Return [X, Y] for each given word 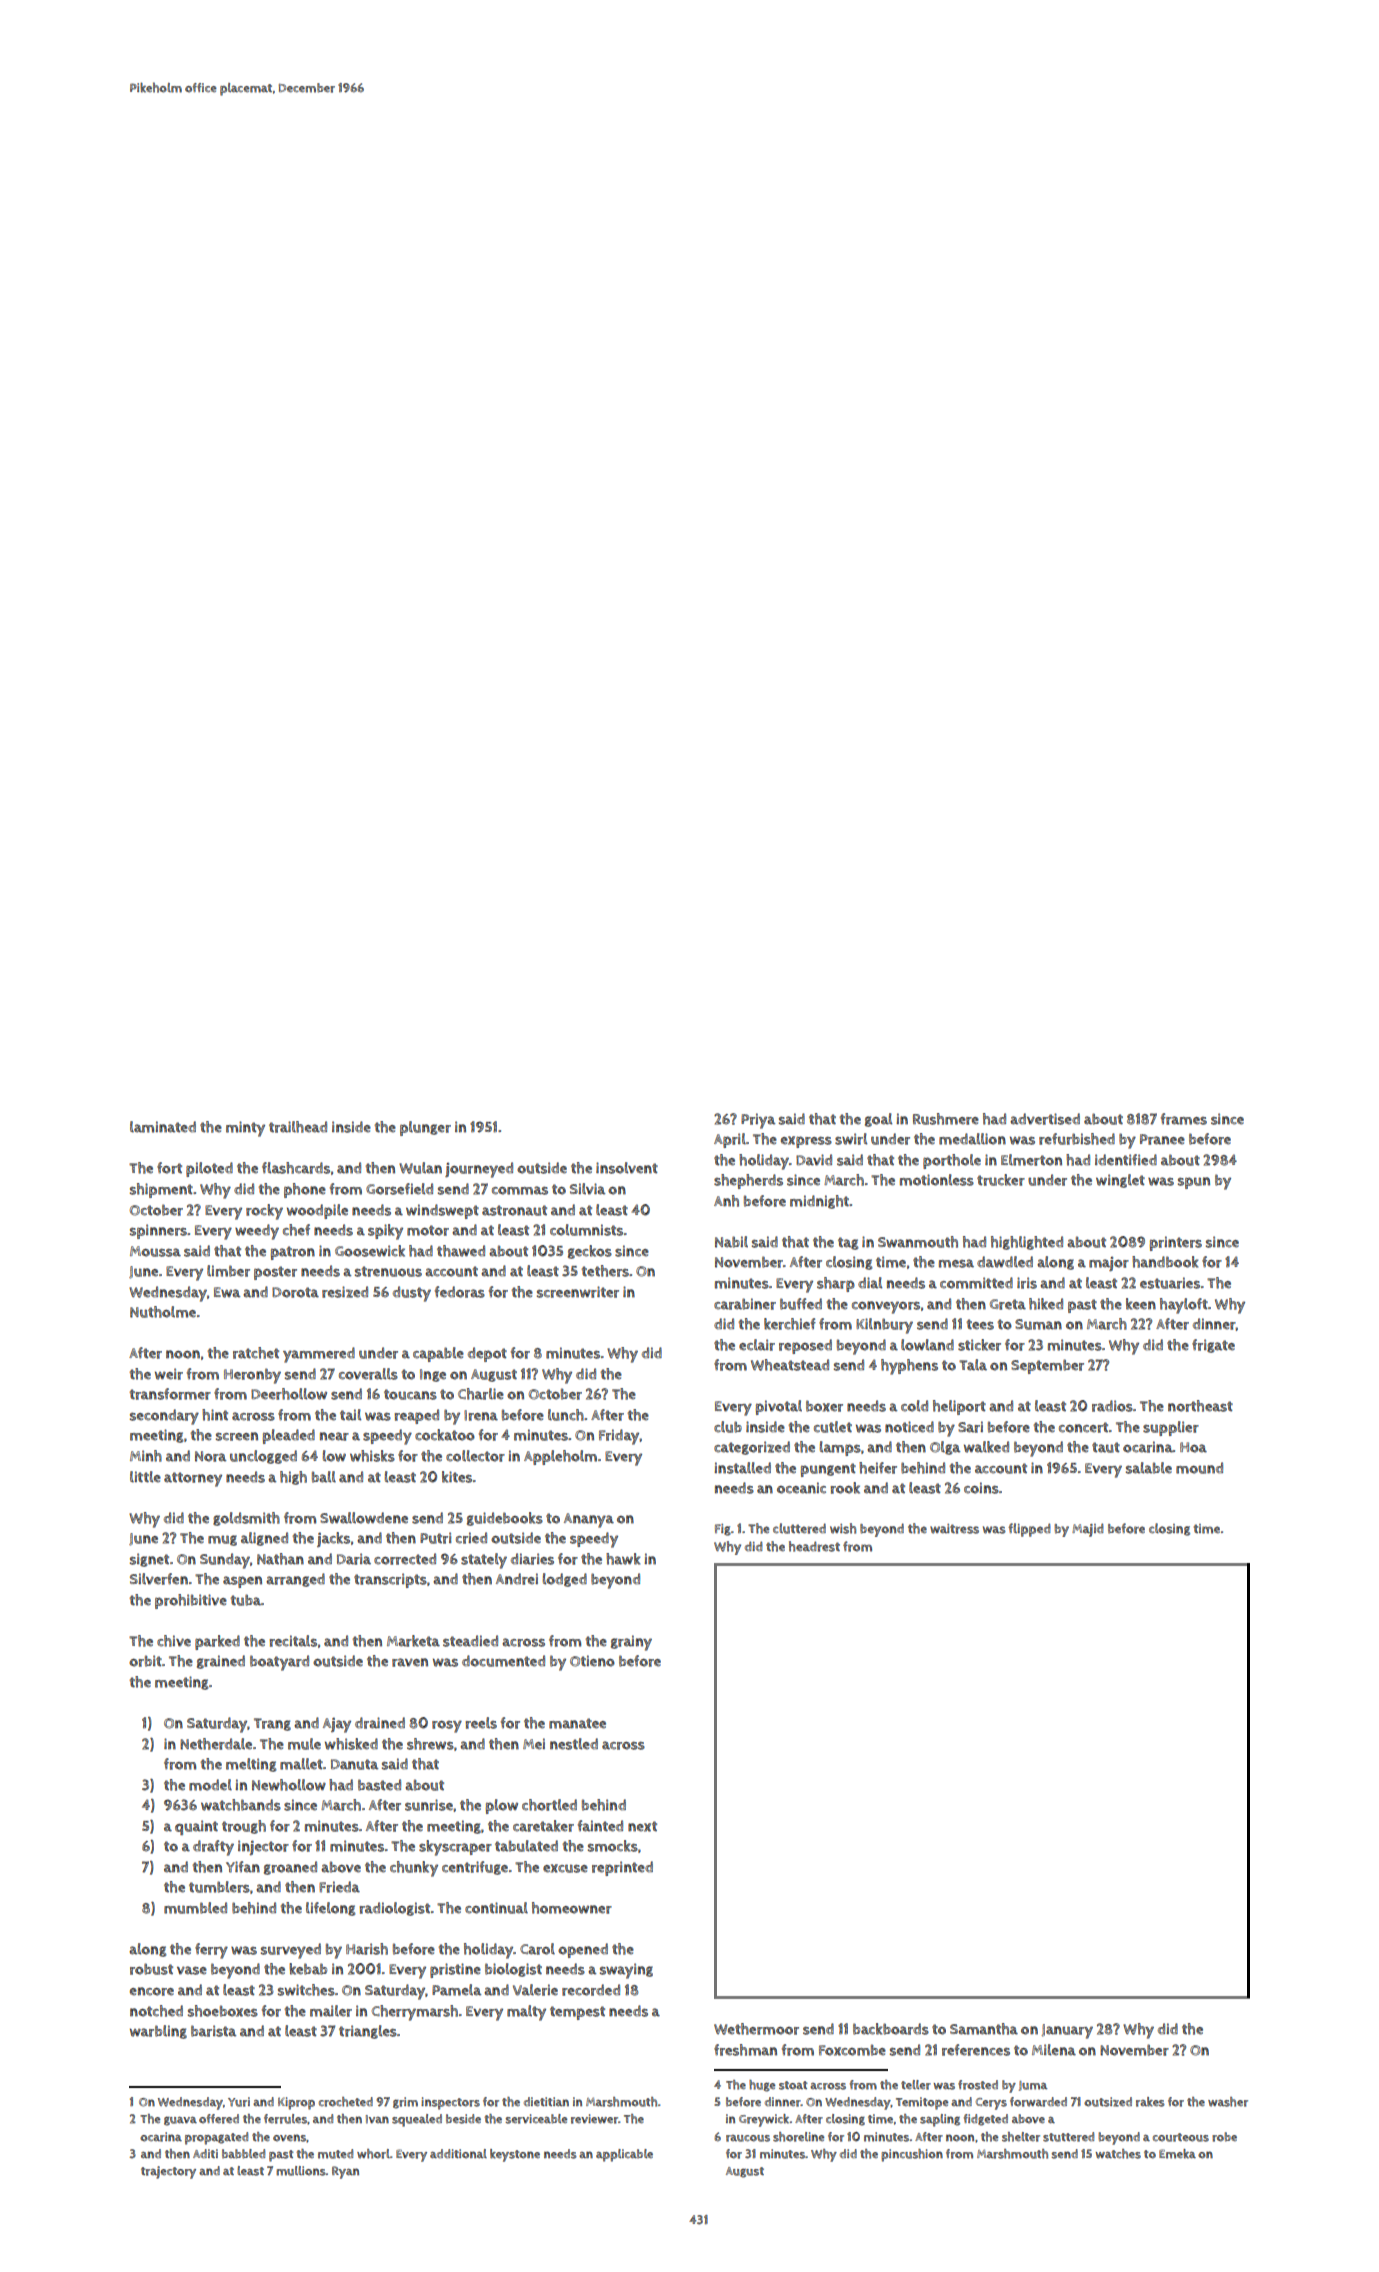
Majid [1088, 1530]
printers [1176, 1243]
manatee [577, 1723]
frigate [1213, 1346]
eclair [757, 1345]
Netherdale [216, 1744]
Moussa [155, 1251]
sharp [836, 1284]
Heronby [252, 1376]
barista [213, 2031]
